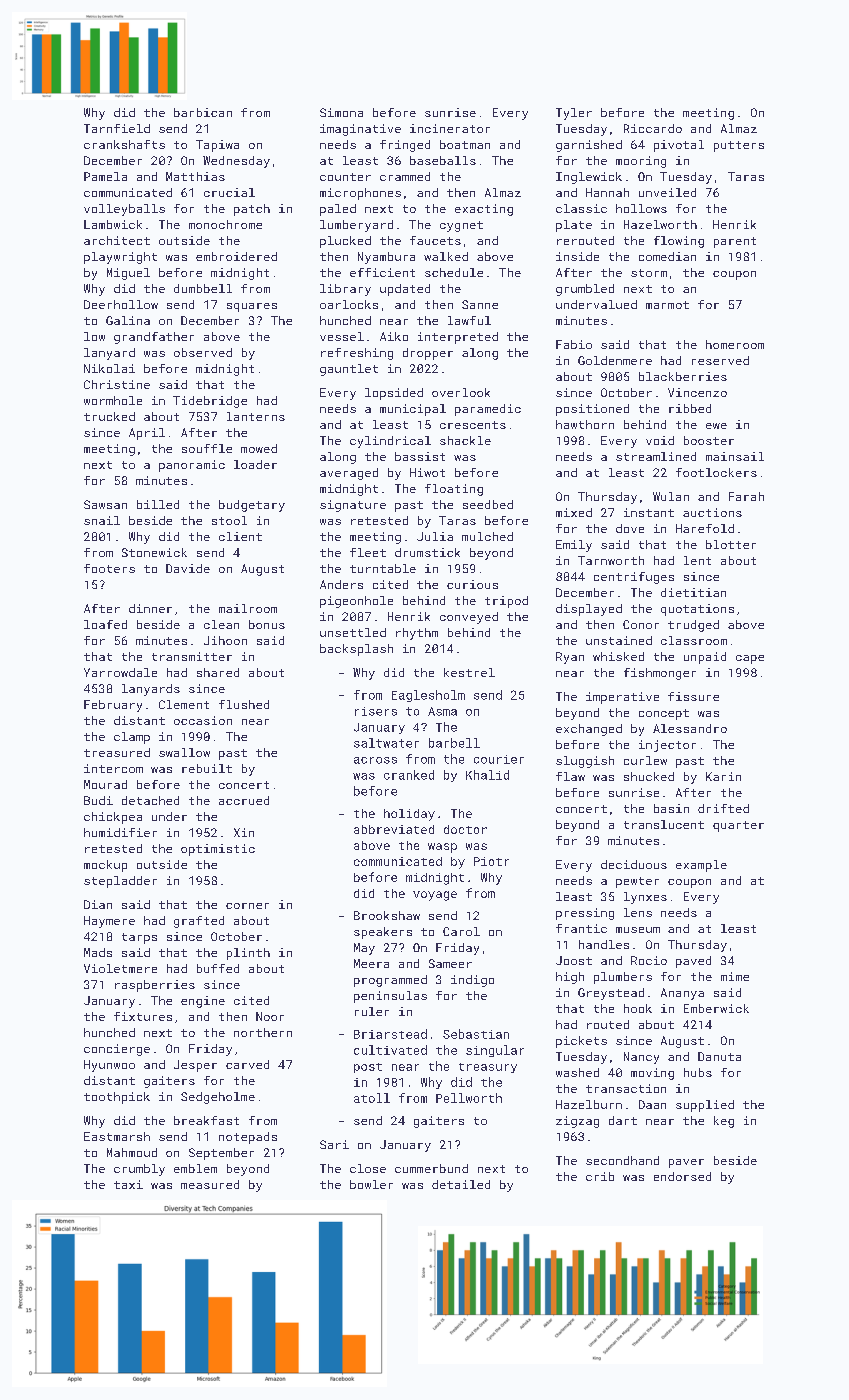 This screenshot has width=849, height=1400. What do you see at coordinates (345, 177) in the screenshot?
I see `counter` at bounding box center [345, 177].
